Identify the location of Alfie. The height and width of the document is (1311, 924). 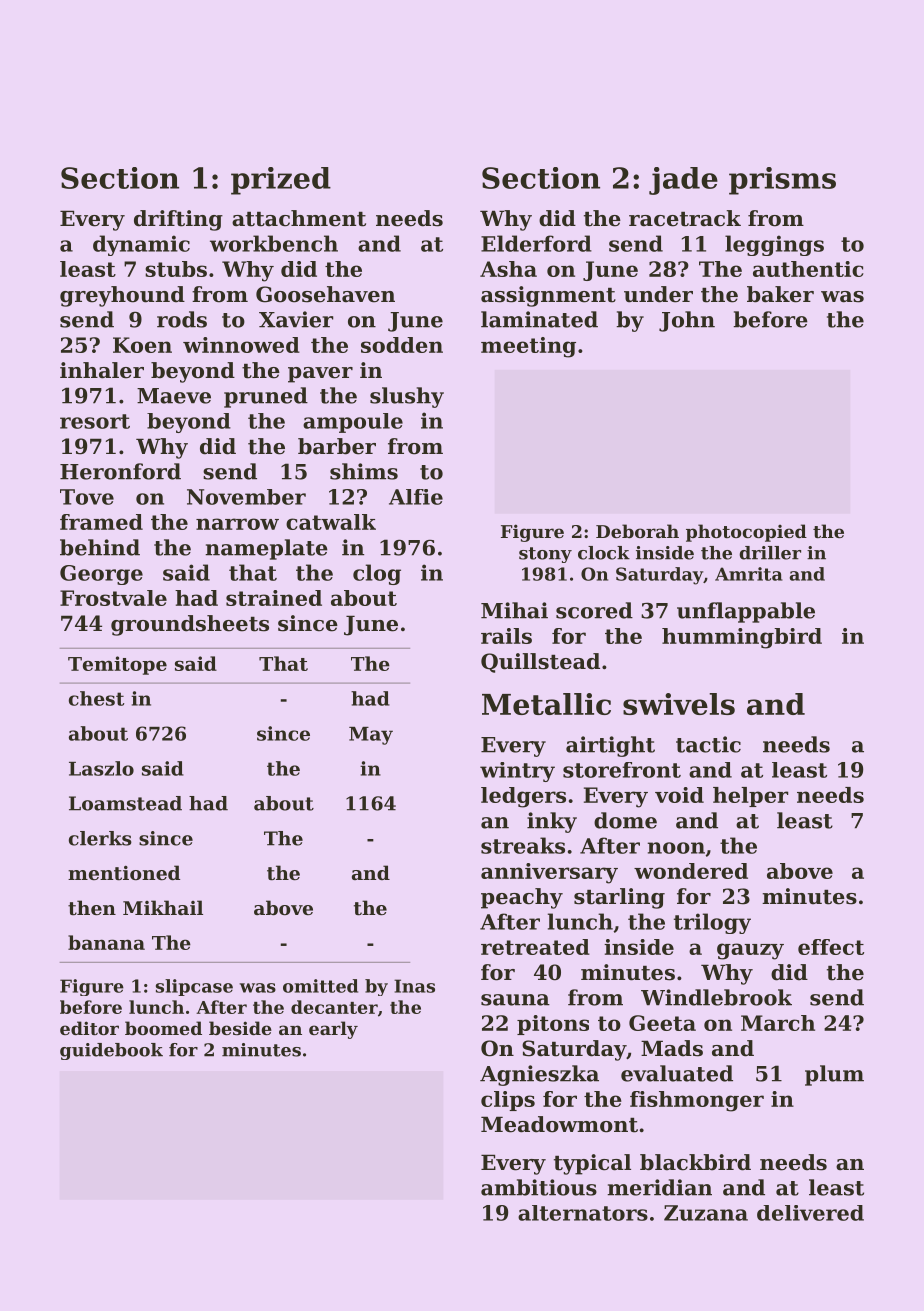
(416, 497).
